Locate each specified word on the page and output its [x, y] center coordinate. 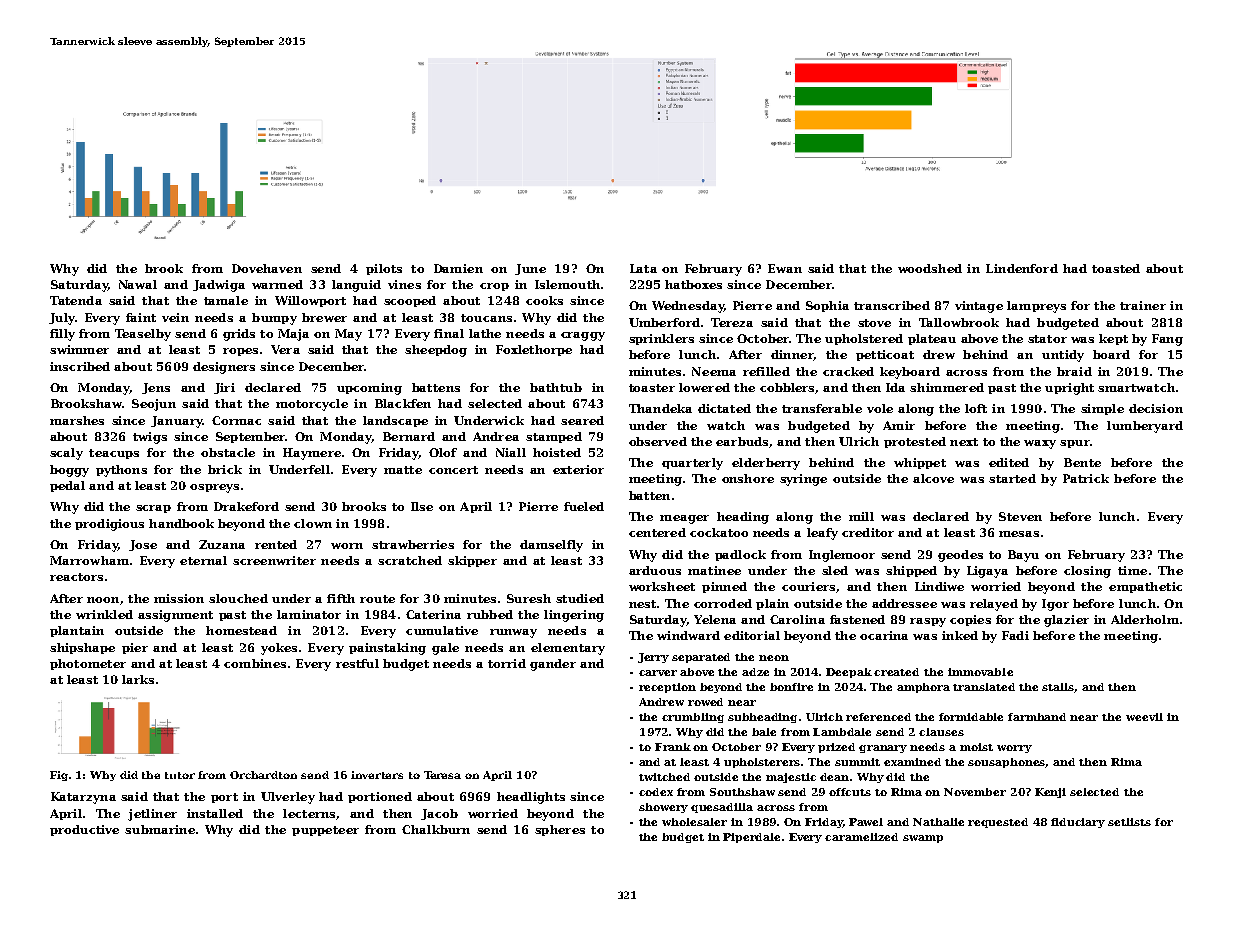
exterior [578, 469]
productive [84, 830]
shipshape [82, 648]
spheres [560, 830]
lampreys [1036, 307]
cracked [848, 371]
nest [642, 604]
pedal [67, 486]
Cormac [236, 420]
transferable [822, 408]
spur [1075, 444]
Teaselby [143, 335]
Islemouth [567, 284]
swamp [923, 839]
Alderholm [1145, 619]
